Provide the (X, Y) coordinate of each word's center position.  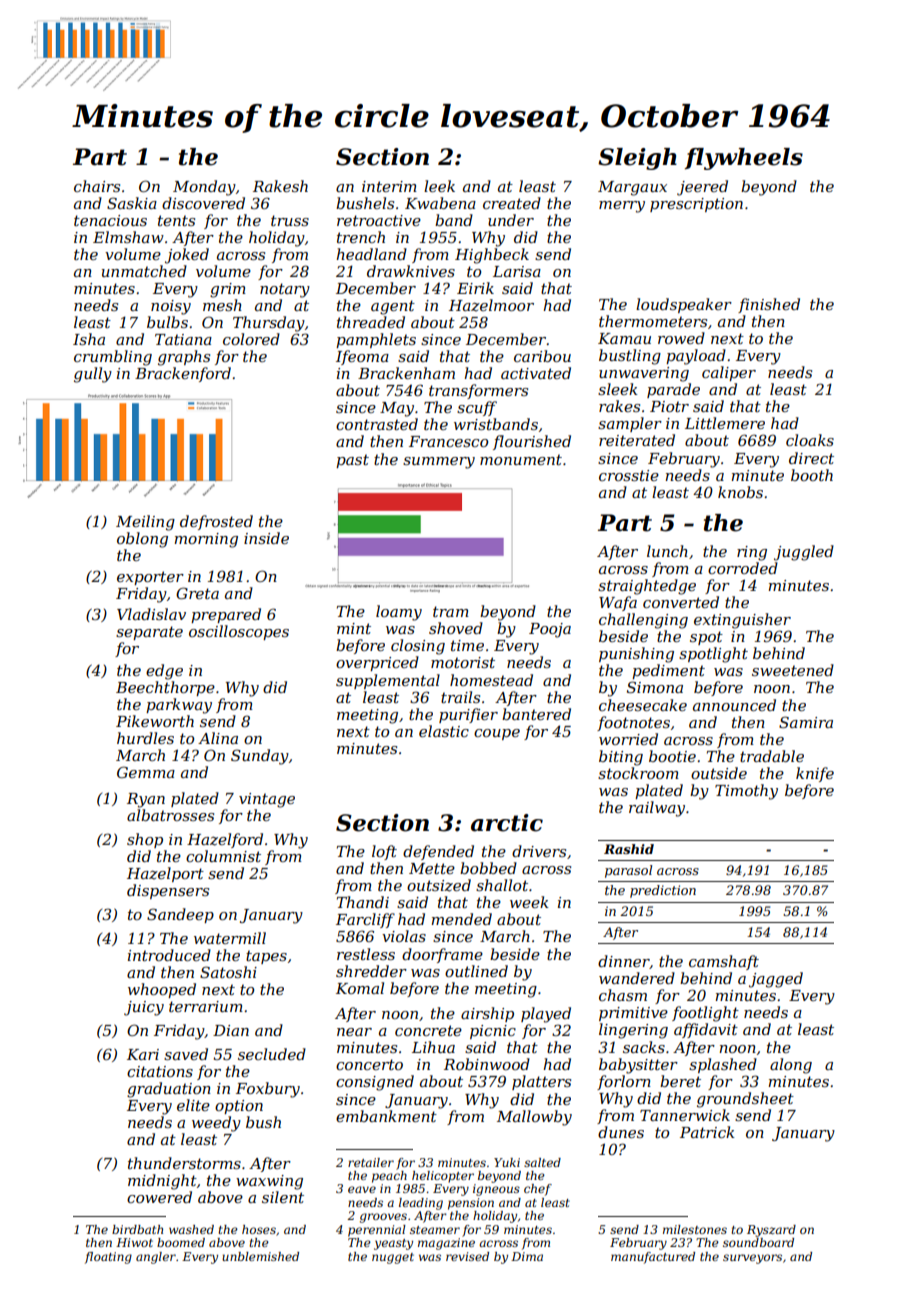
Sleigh (637, 159)
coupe (497, 734)
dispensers (168, 891)
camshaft (724, 962)
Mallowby (534, 1118)
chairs (97, 186)
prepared (226, 615)
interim (389, 186)
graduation (169, 1090)
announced (734, 705)
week (529, 902)
